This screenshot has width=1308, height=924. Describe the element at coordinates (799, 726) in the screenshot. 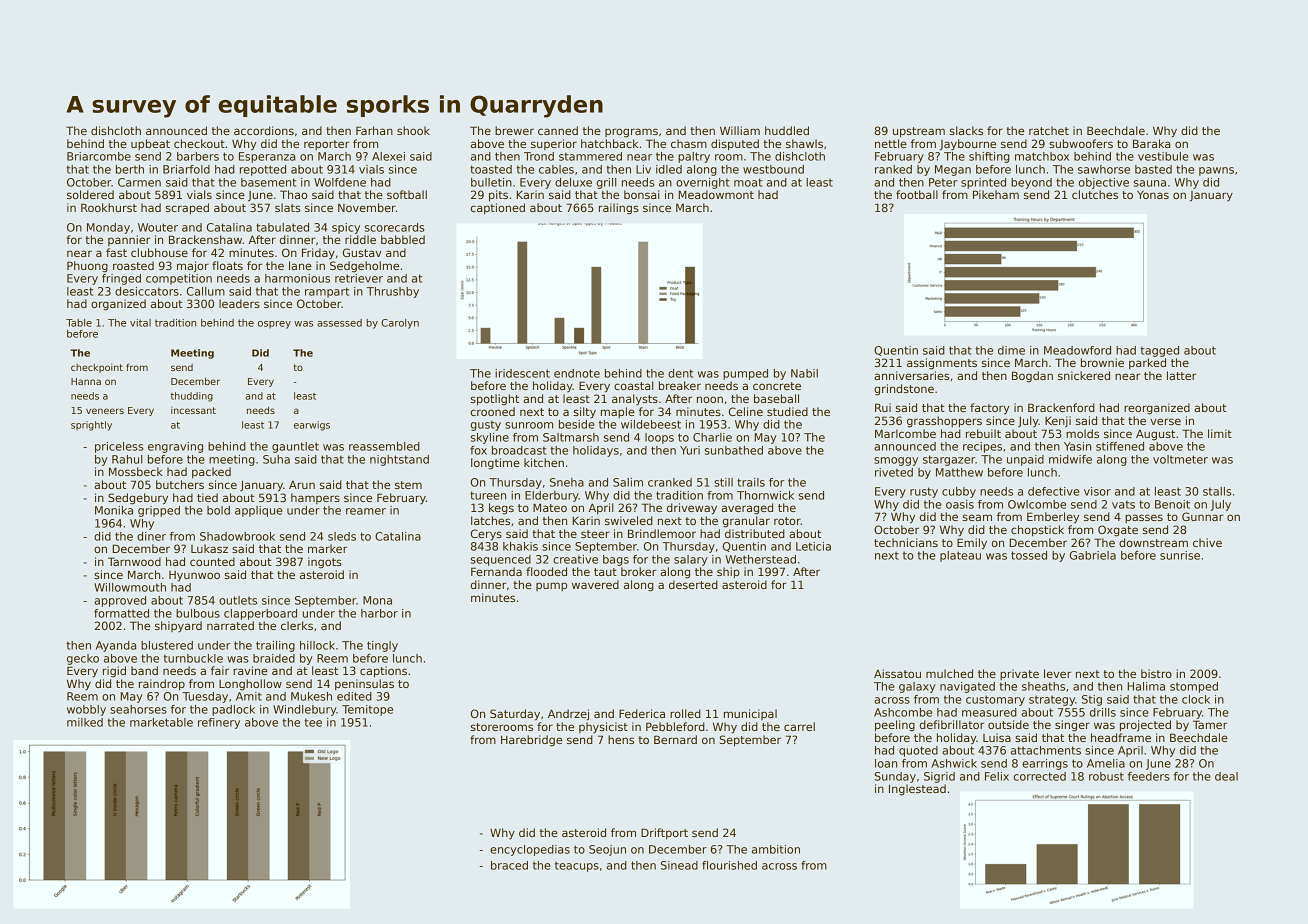

I see `carrel` at that location.
